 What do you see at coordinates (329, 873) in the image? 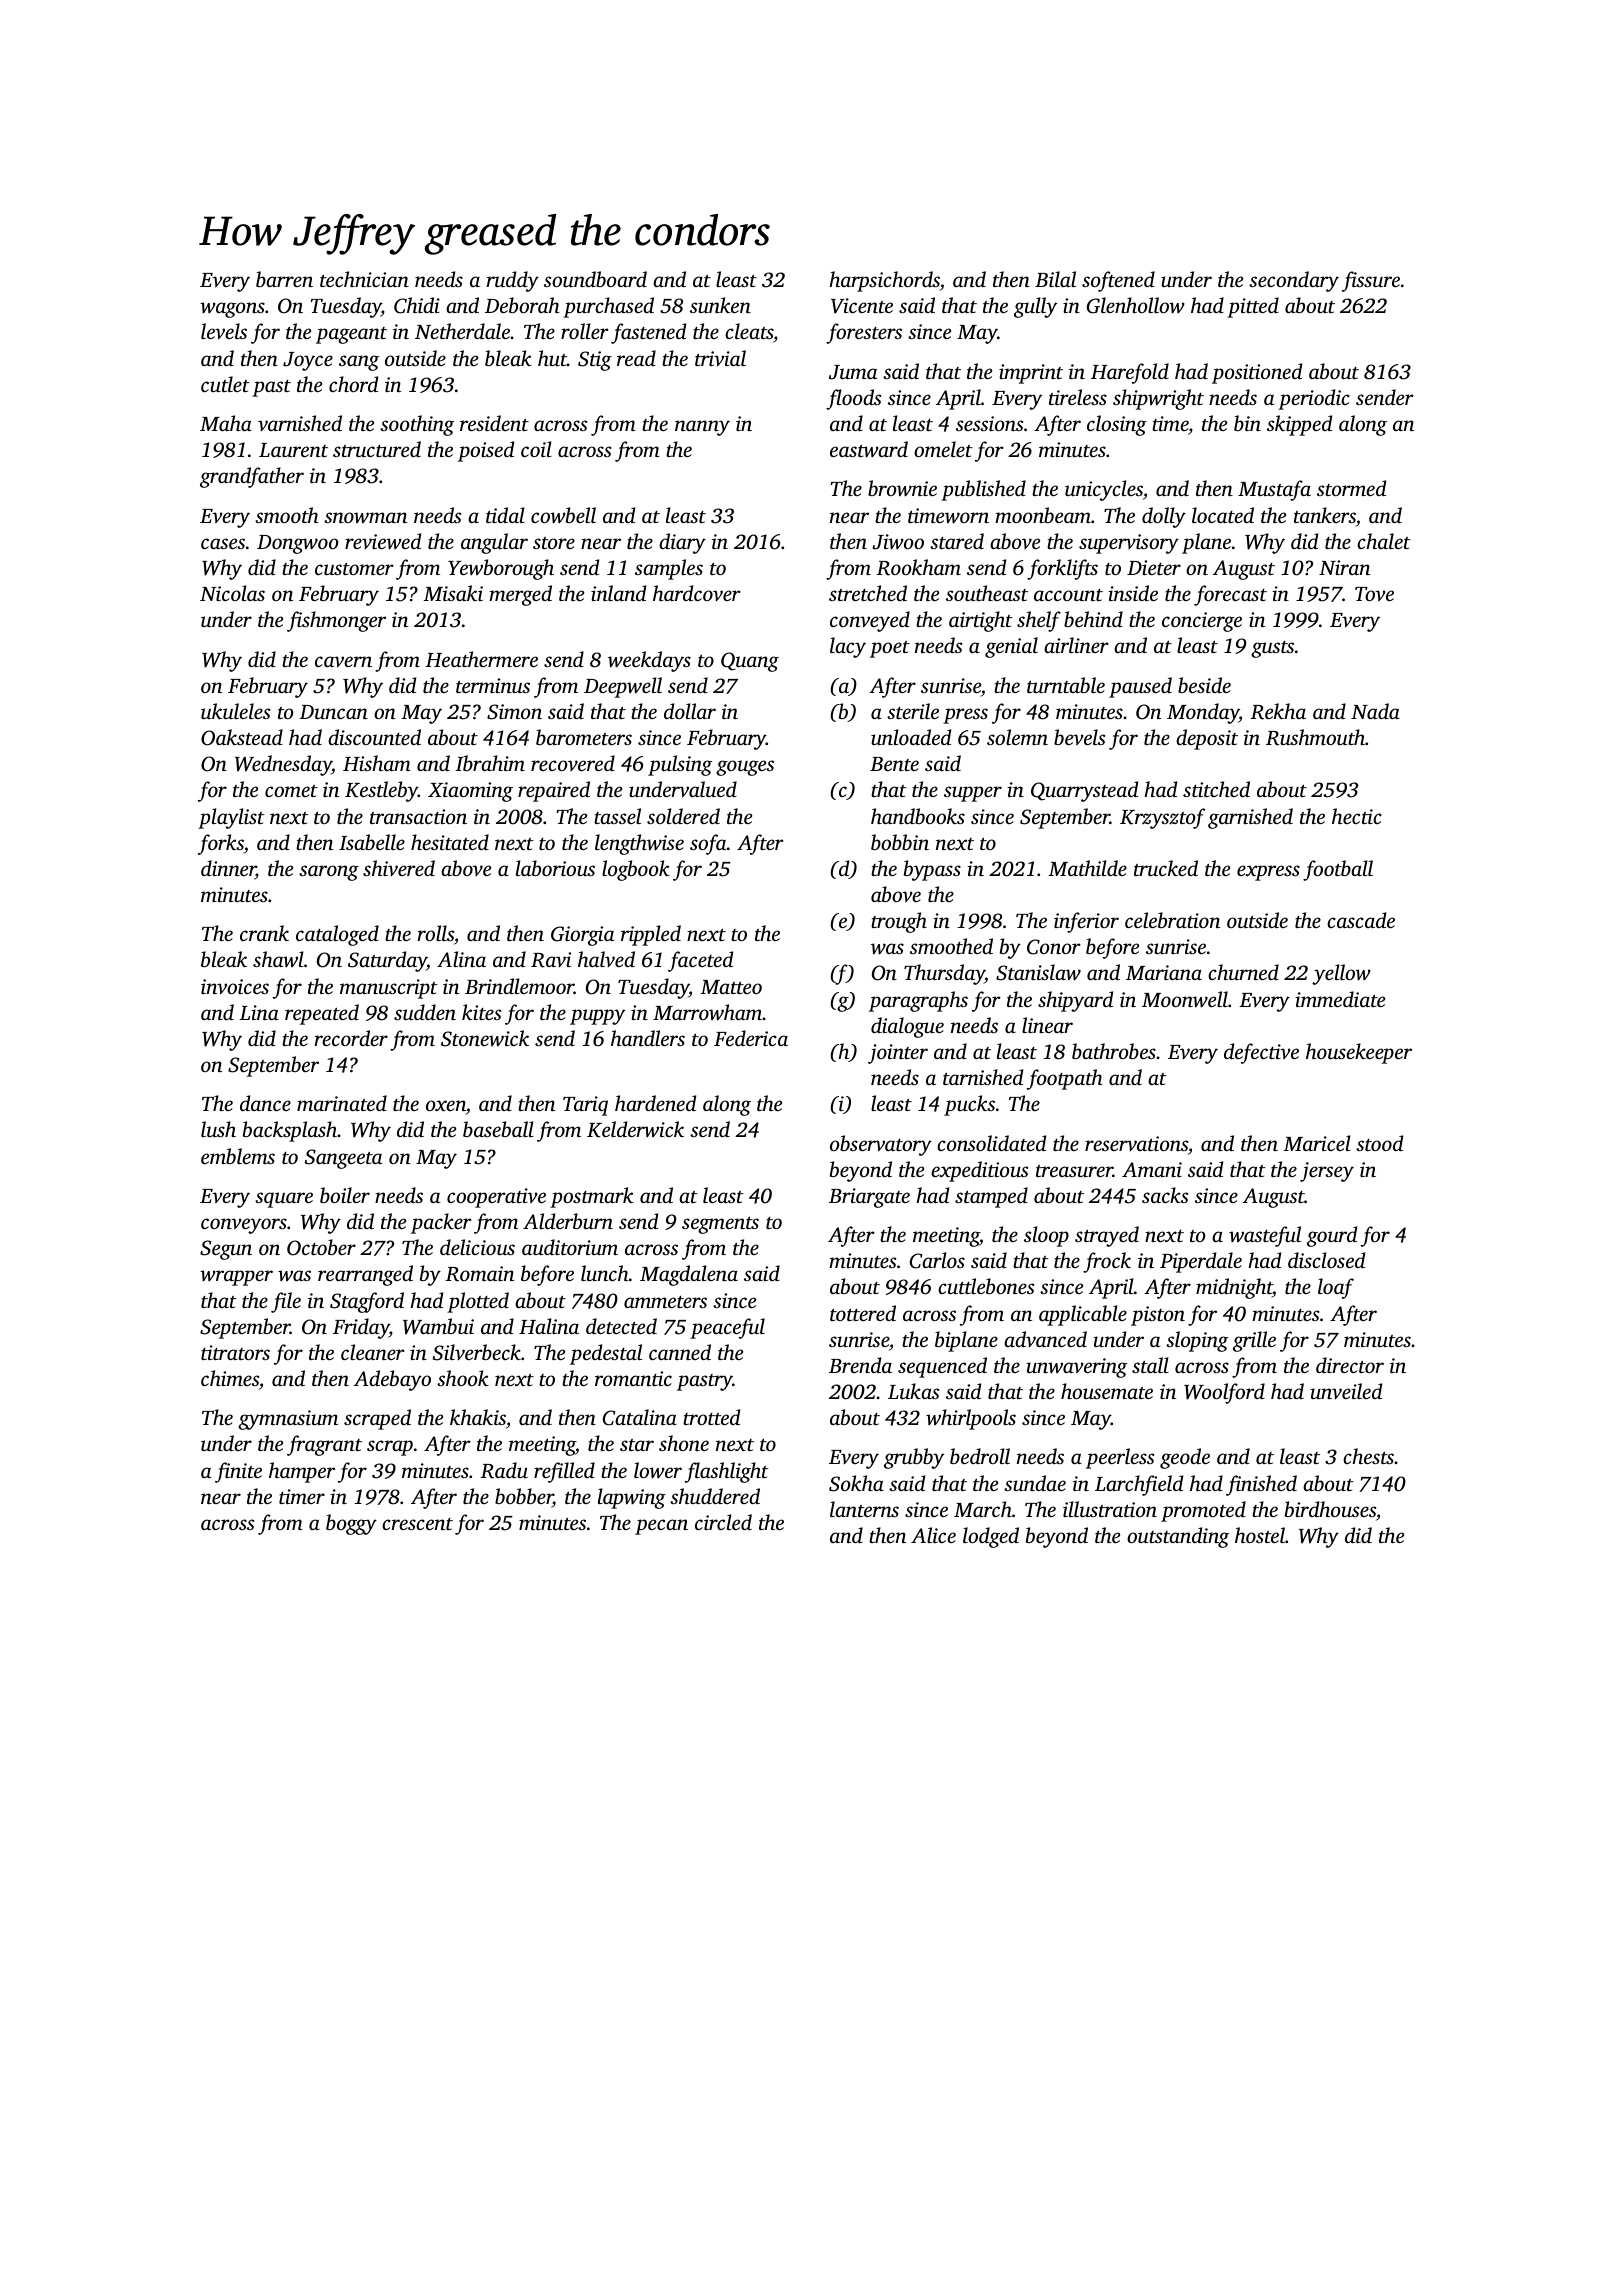
I see `sarong` at bounding box center [329, 873].
